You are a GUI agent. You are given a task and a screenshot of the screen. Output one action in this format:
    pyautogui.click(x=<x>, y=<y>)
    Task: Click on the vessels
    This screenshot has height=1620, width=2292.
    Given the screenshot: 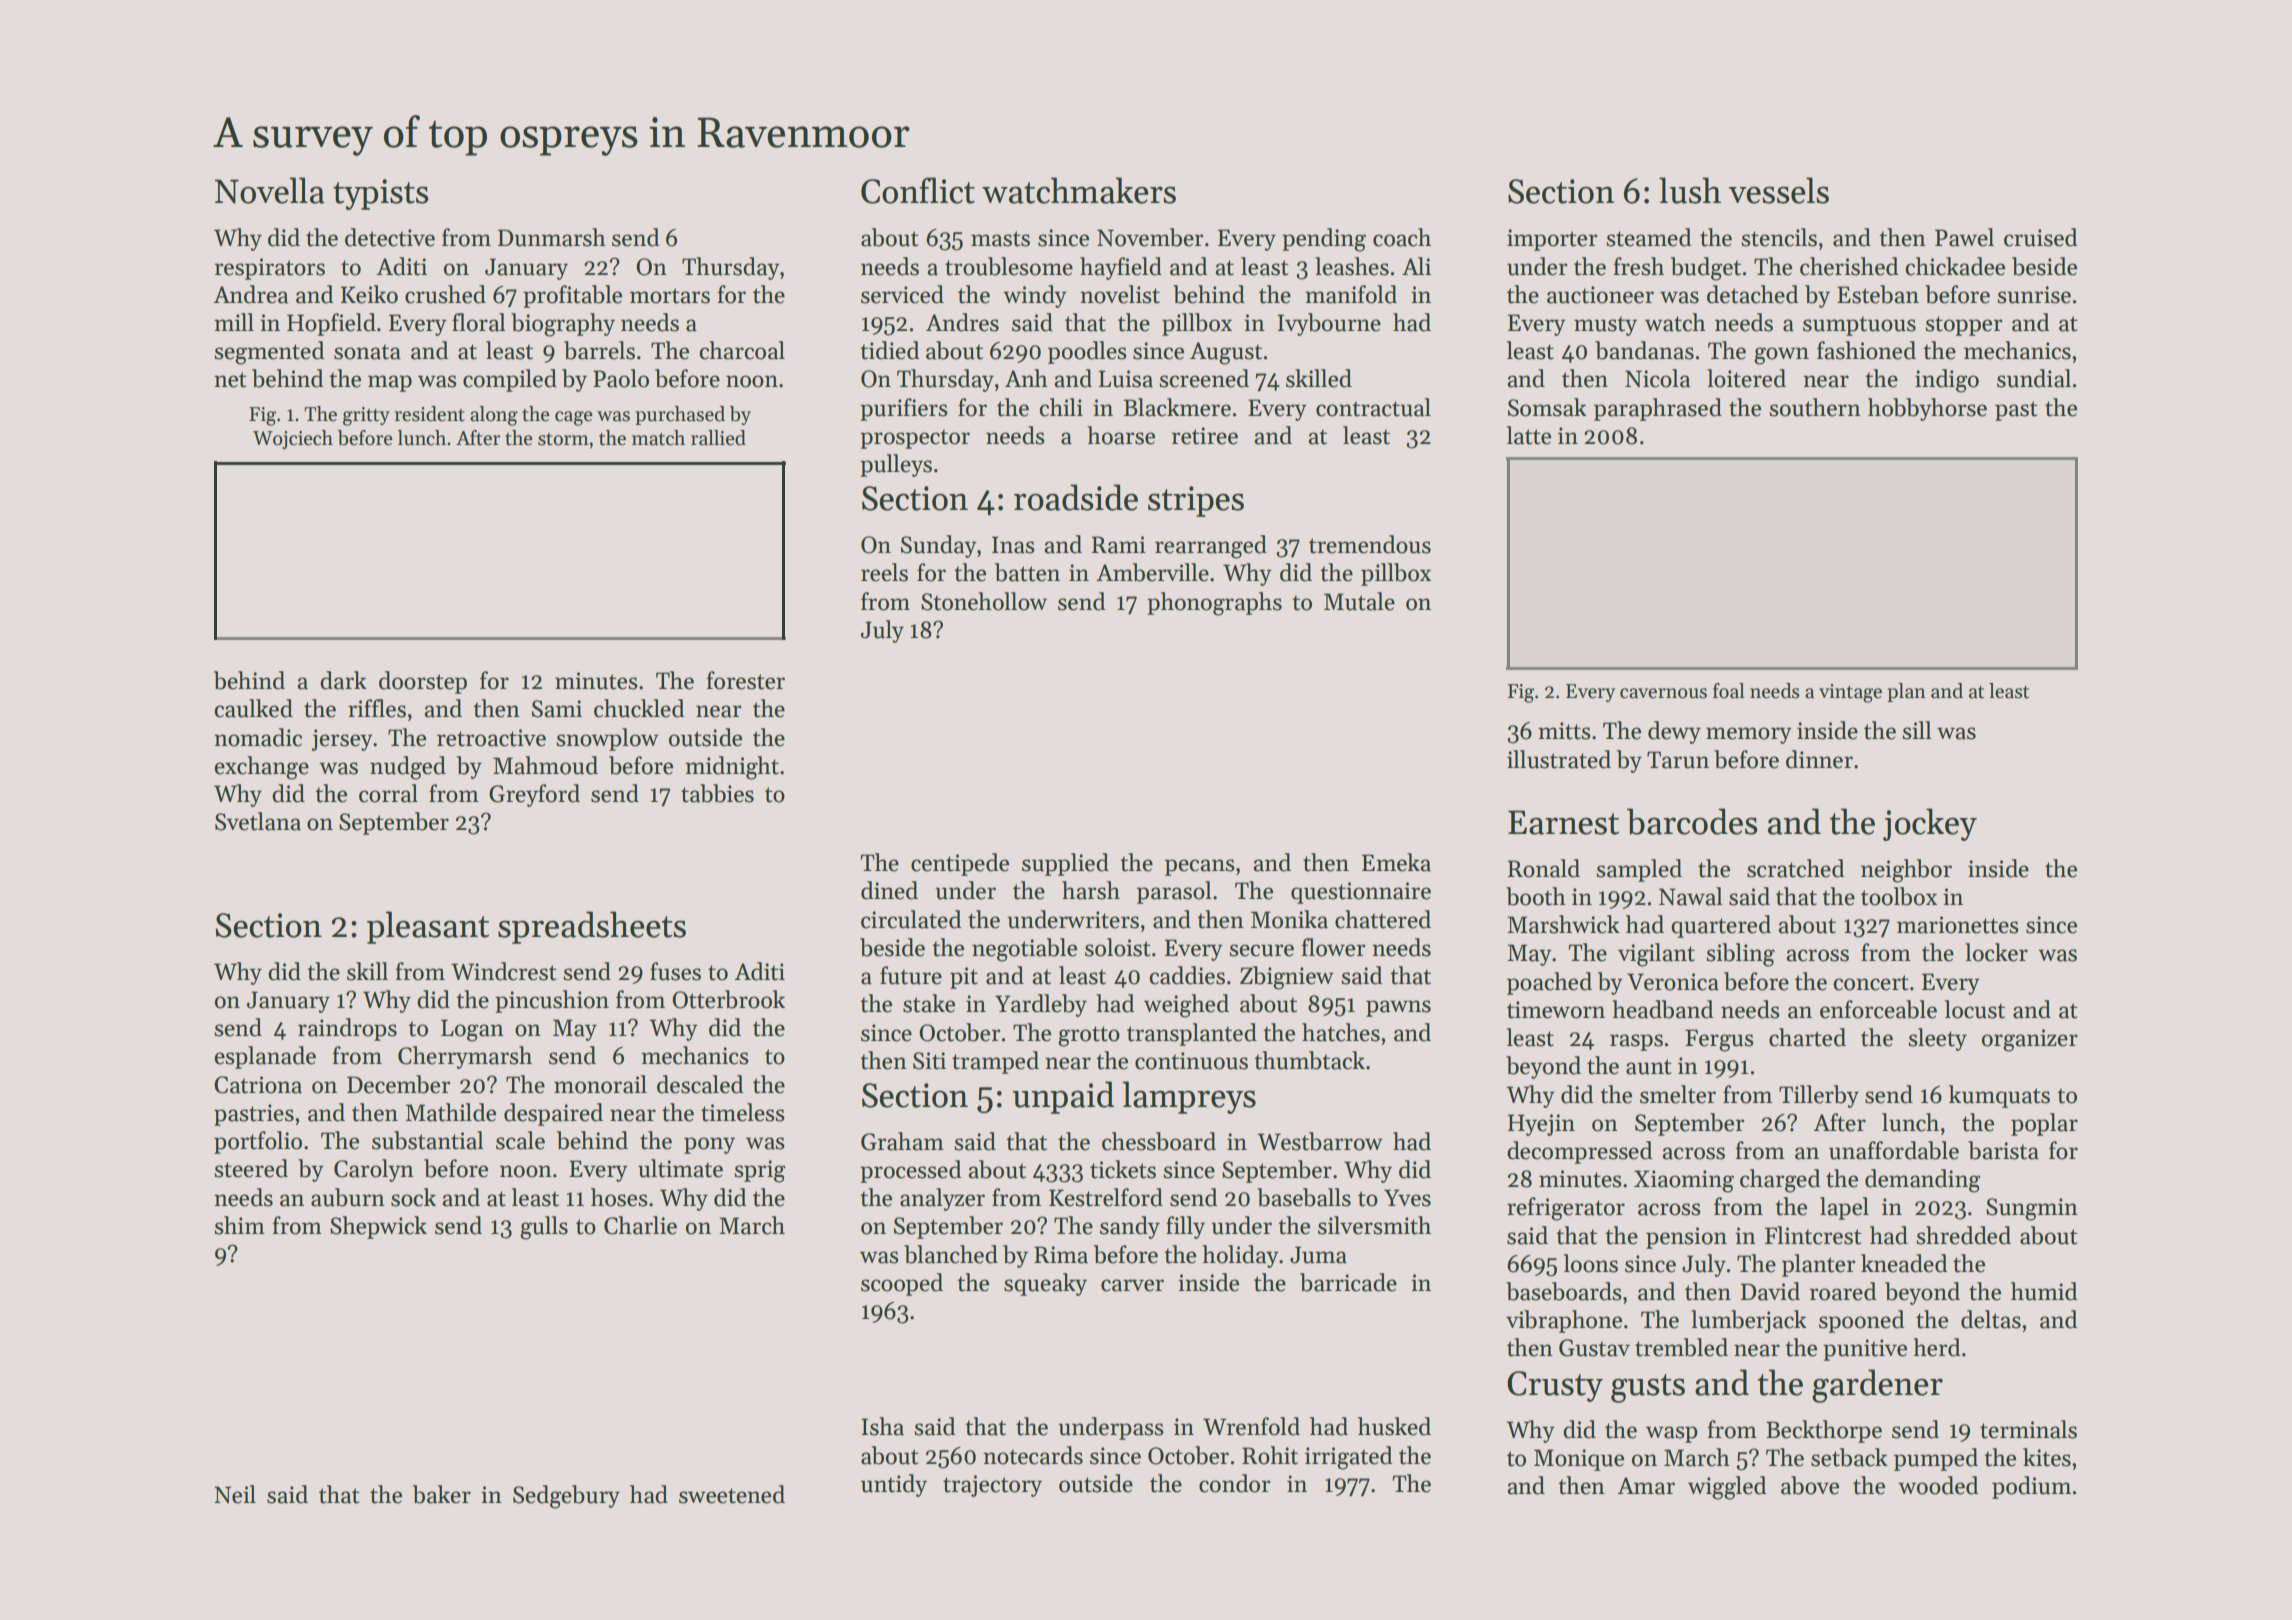 What is the action you would take?
    pyautogui.click(x=1779, y=190)
